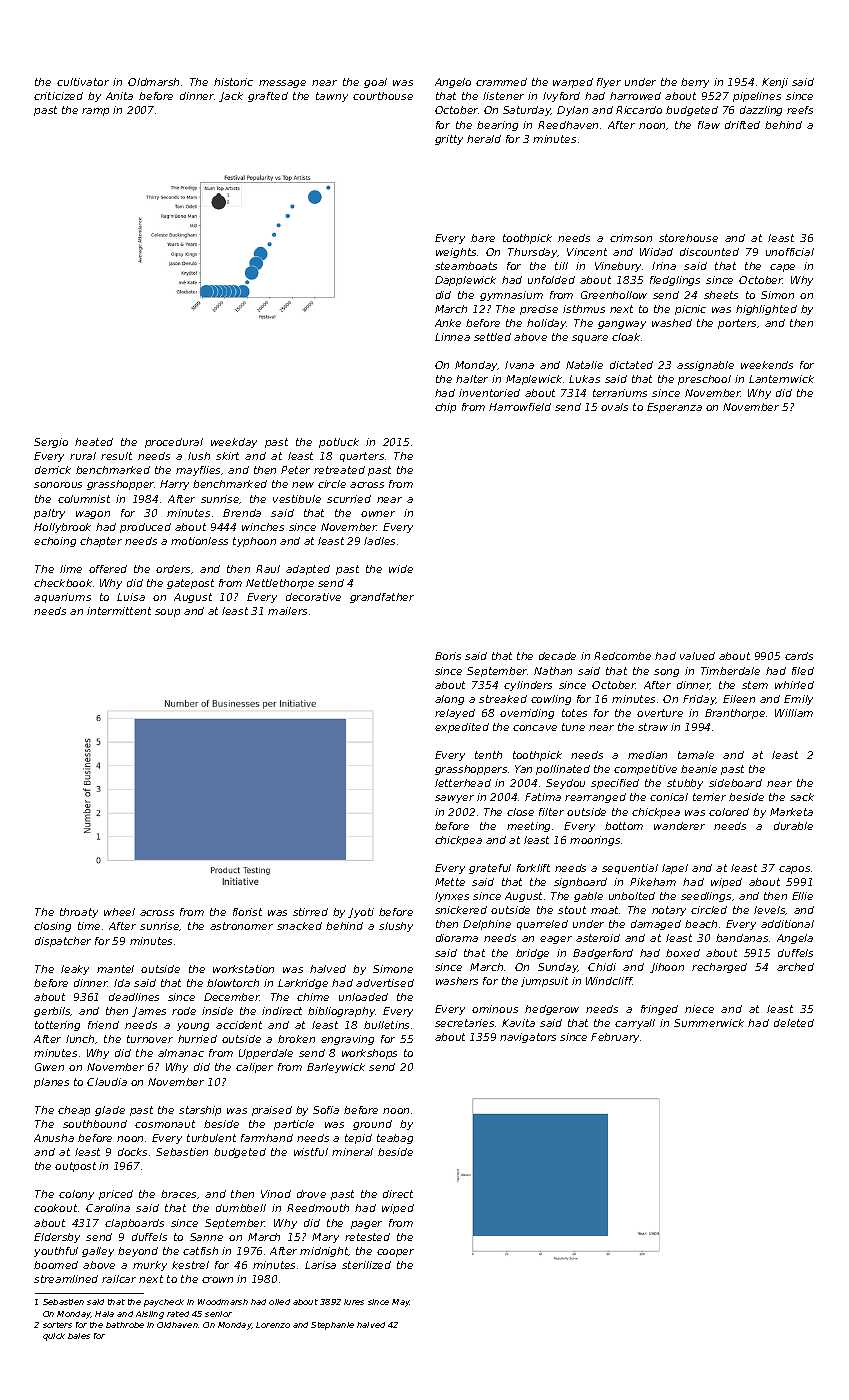  I want to click on Badgerford, so click(603, 954).
